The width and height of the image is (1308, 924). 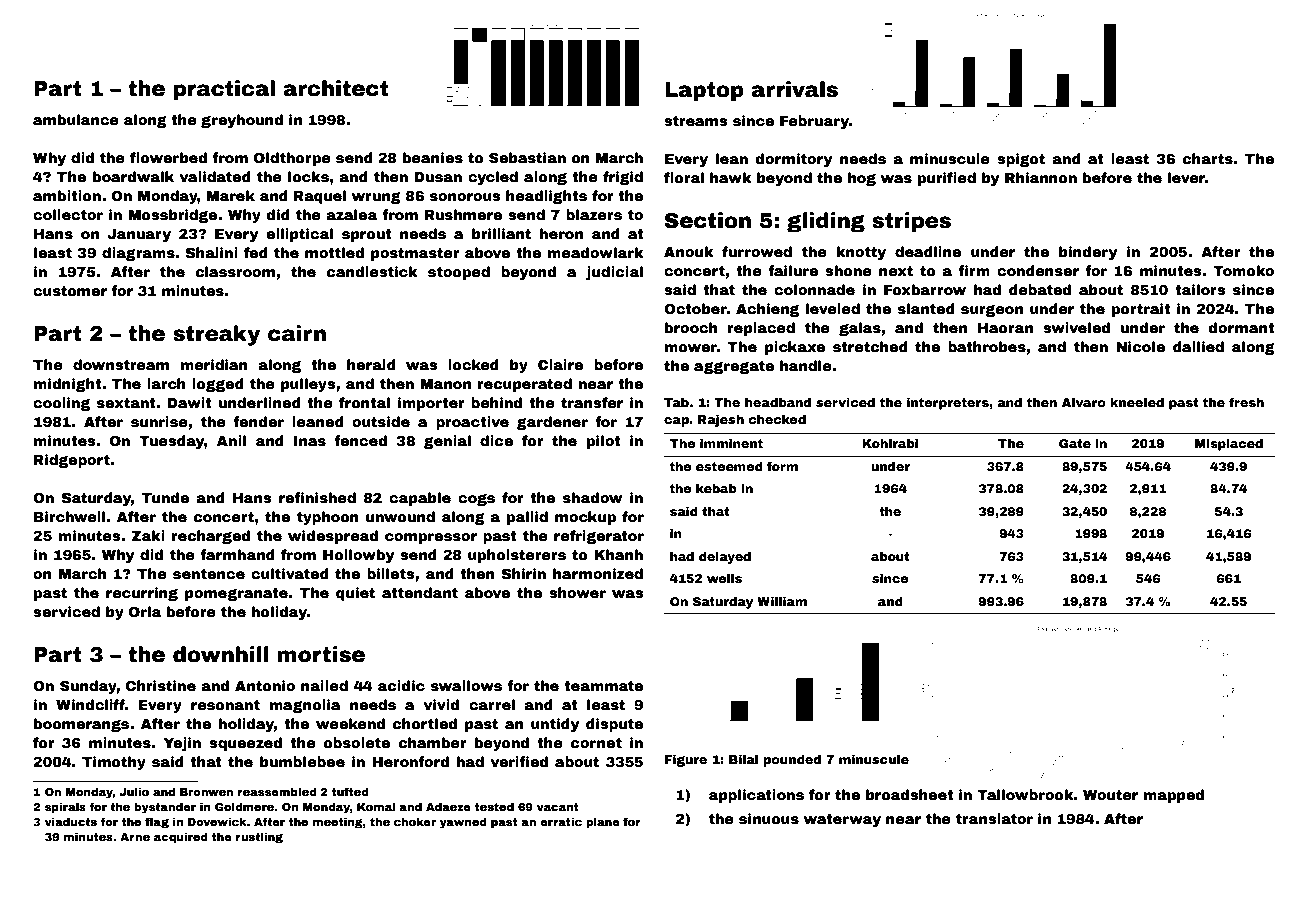 What do you see at coordinates (76, 119) in the image?
I see `ambulance` at bounding box center [76, 119].
